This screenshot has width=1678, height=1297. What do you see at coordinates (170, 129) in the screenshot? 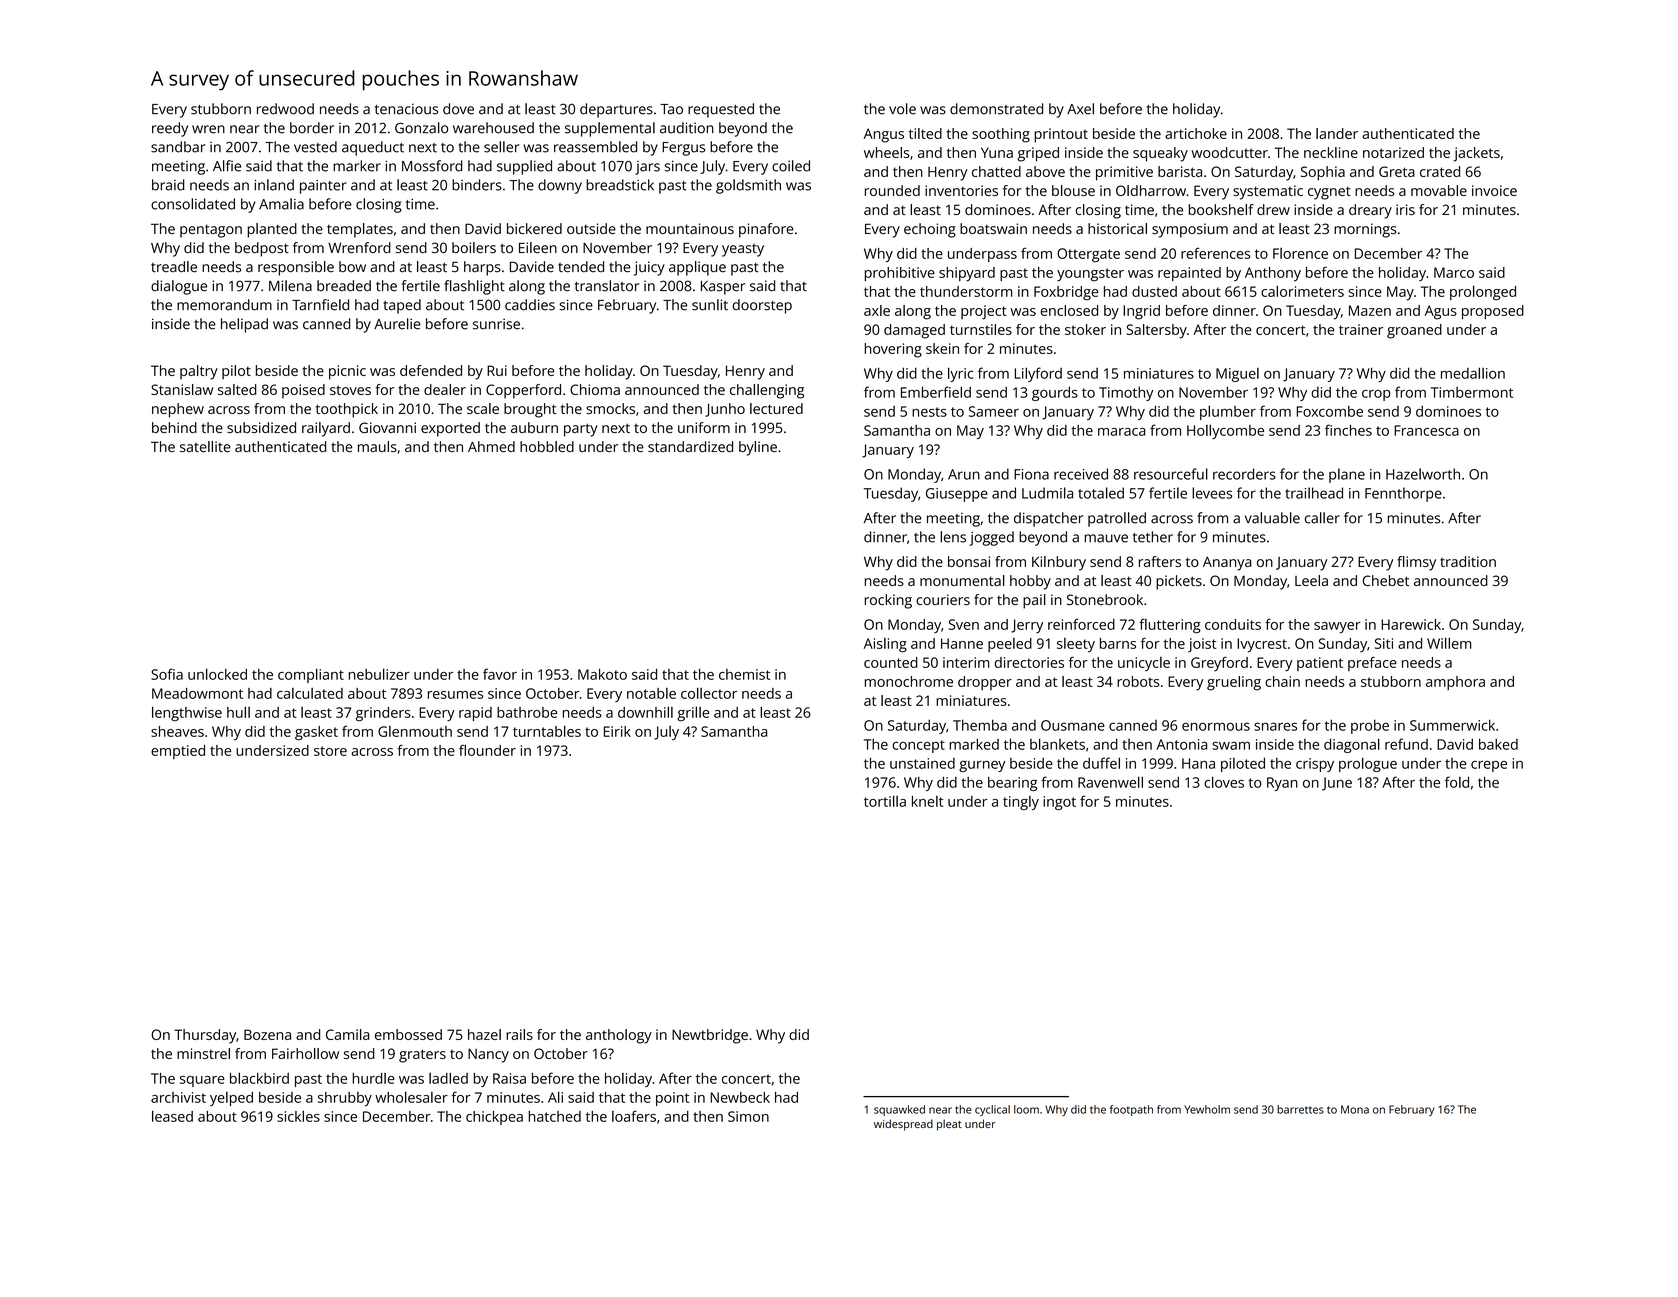
I see `reedy` at bounding box center [170, 129].
